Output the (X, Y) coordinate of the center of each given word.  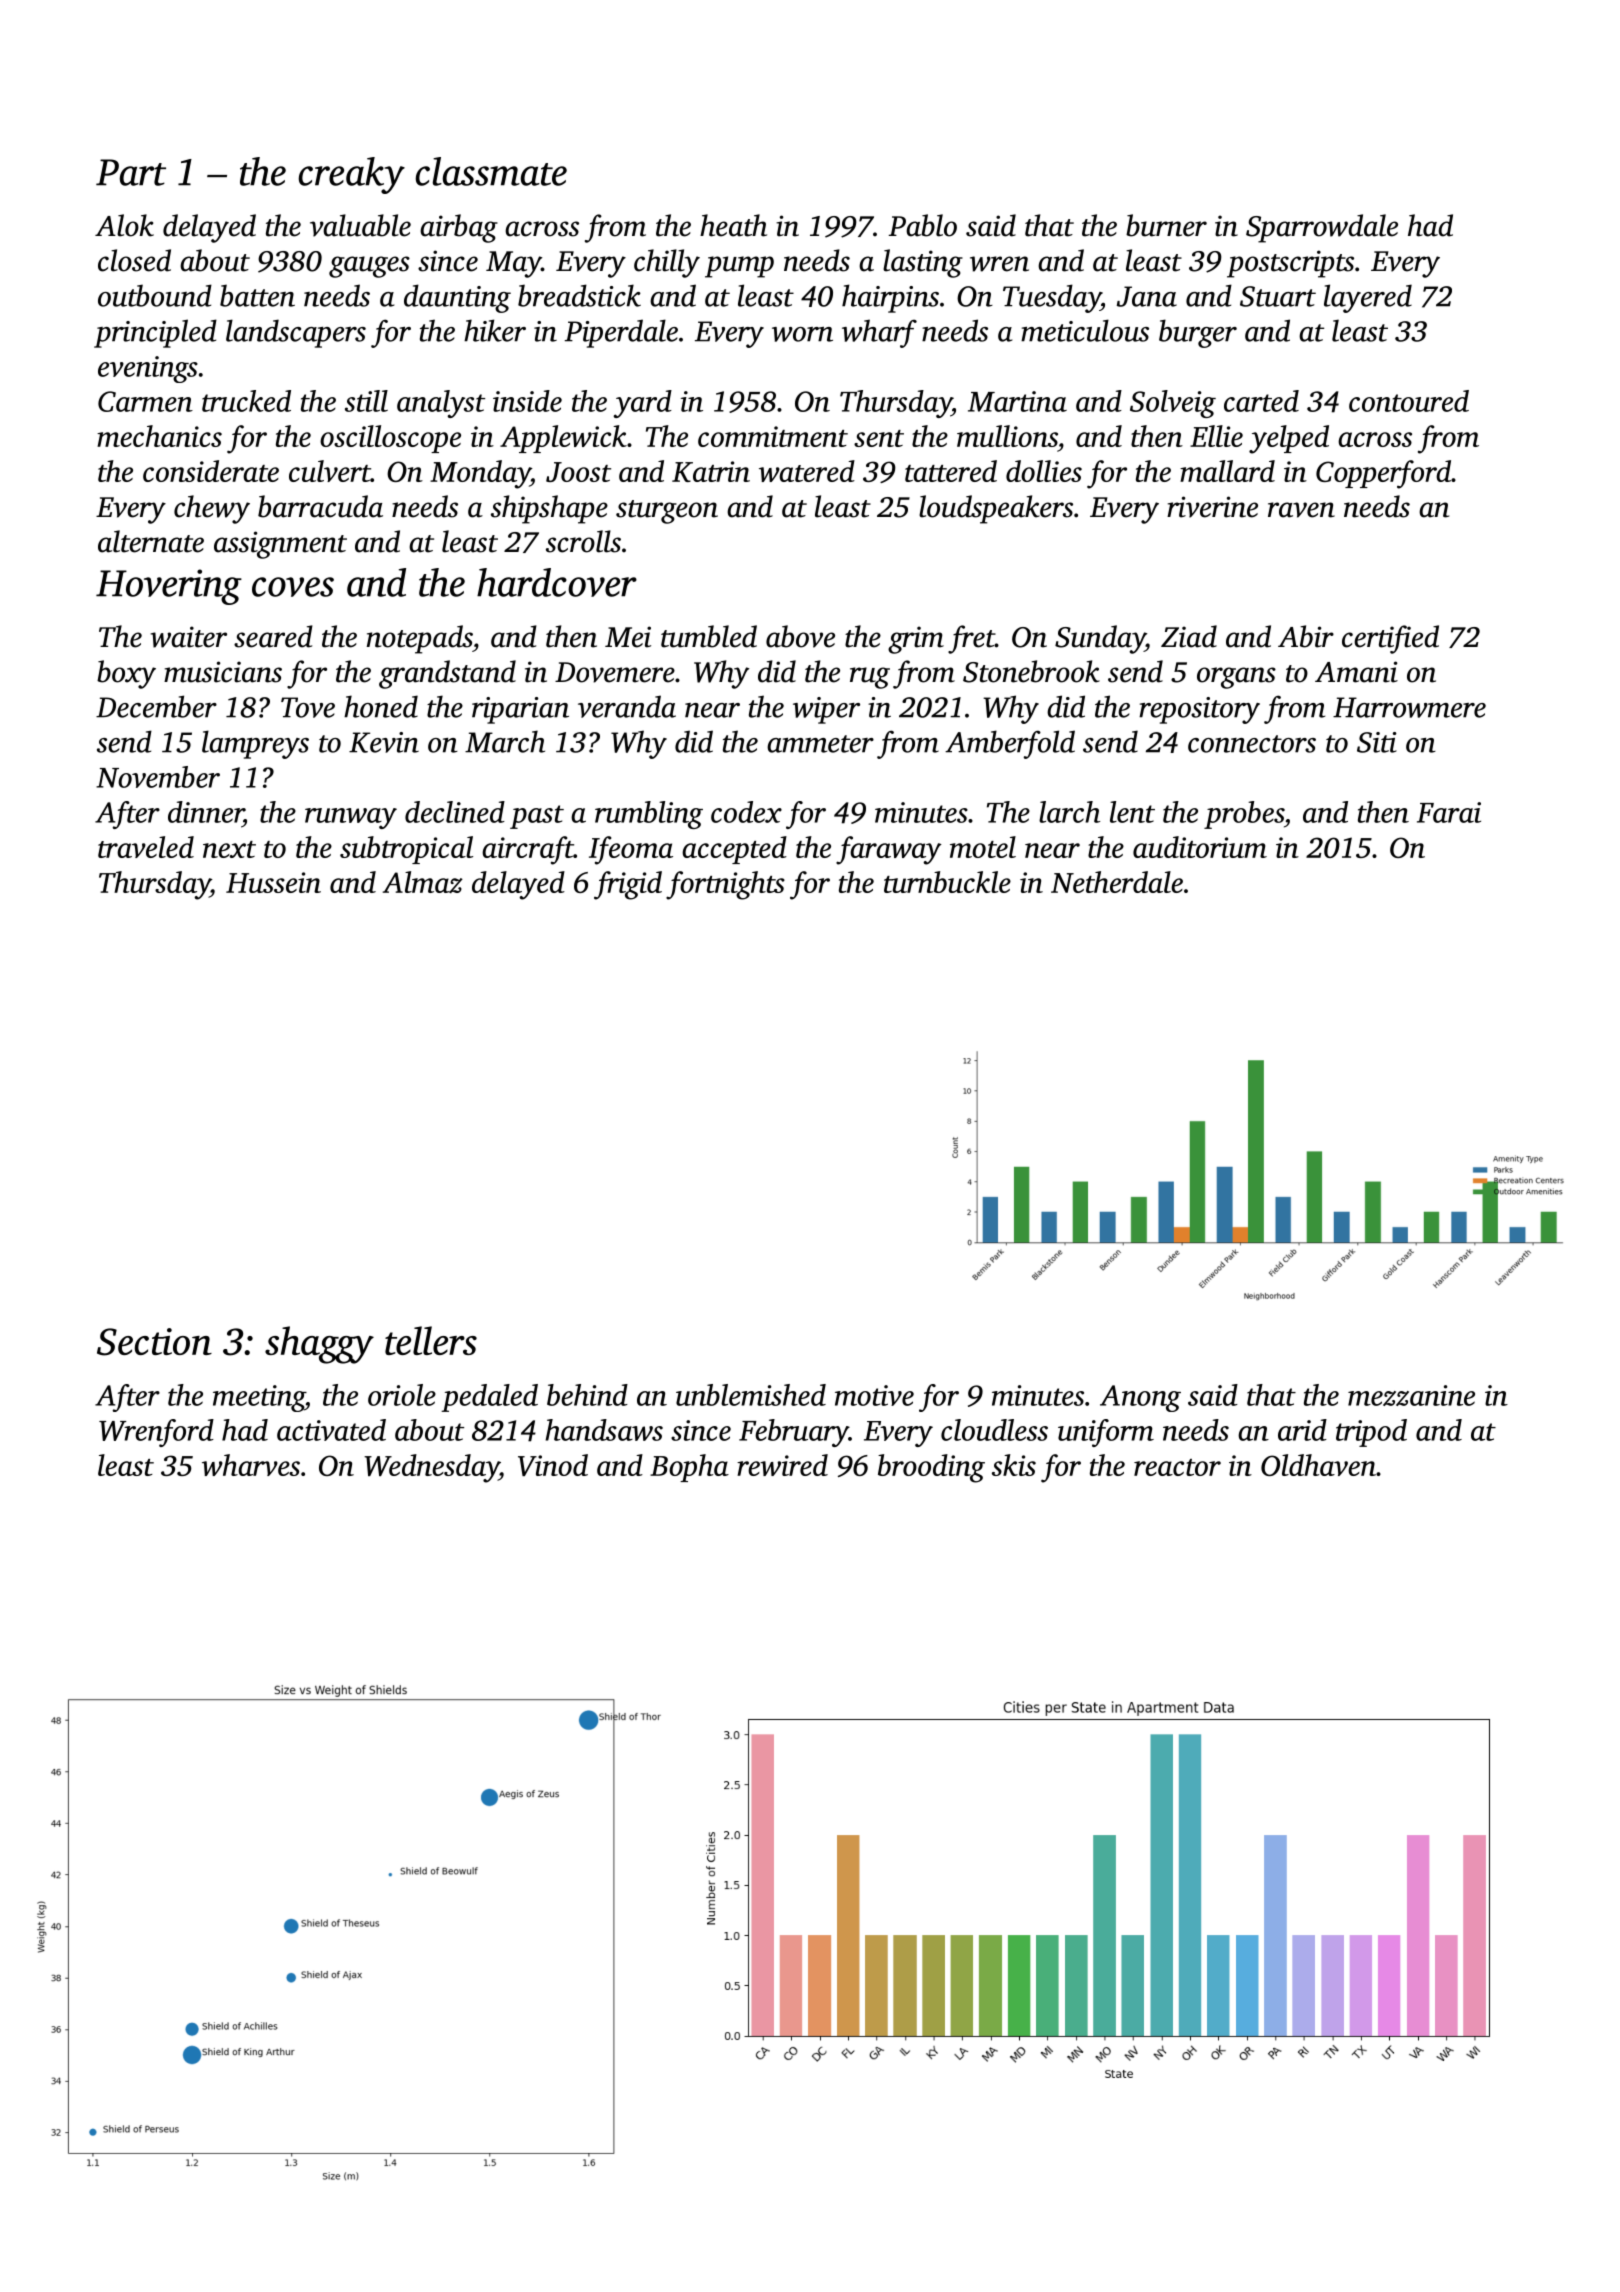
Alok (124, 225)
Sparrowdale (1322, 228)
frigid (628, 885)
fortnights (725, 885)
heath (733, 225)
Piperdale (621, 333)
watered (807, 471)
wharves (251, 1465)
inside (527, 401)
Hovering (169, 587)
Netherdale (1117, 882)
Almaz (423, 882)
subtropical (406, 850)
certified (1390, 639)
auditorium (1200, 847)
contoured (1409, 401)
